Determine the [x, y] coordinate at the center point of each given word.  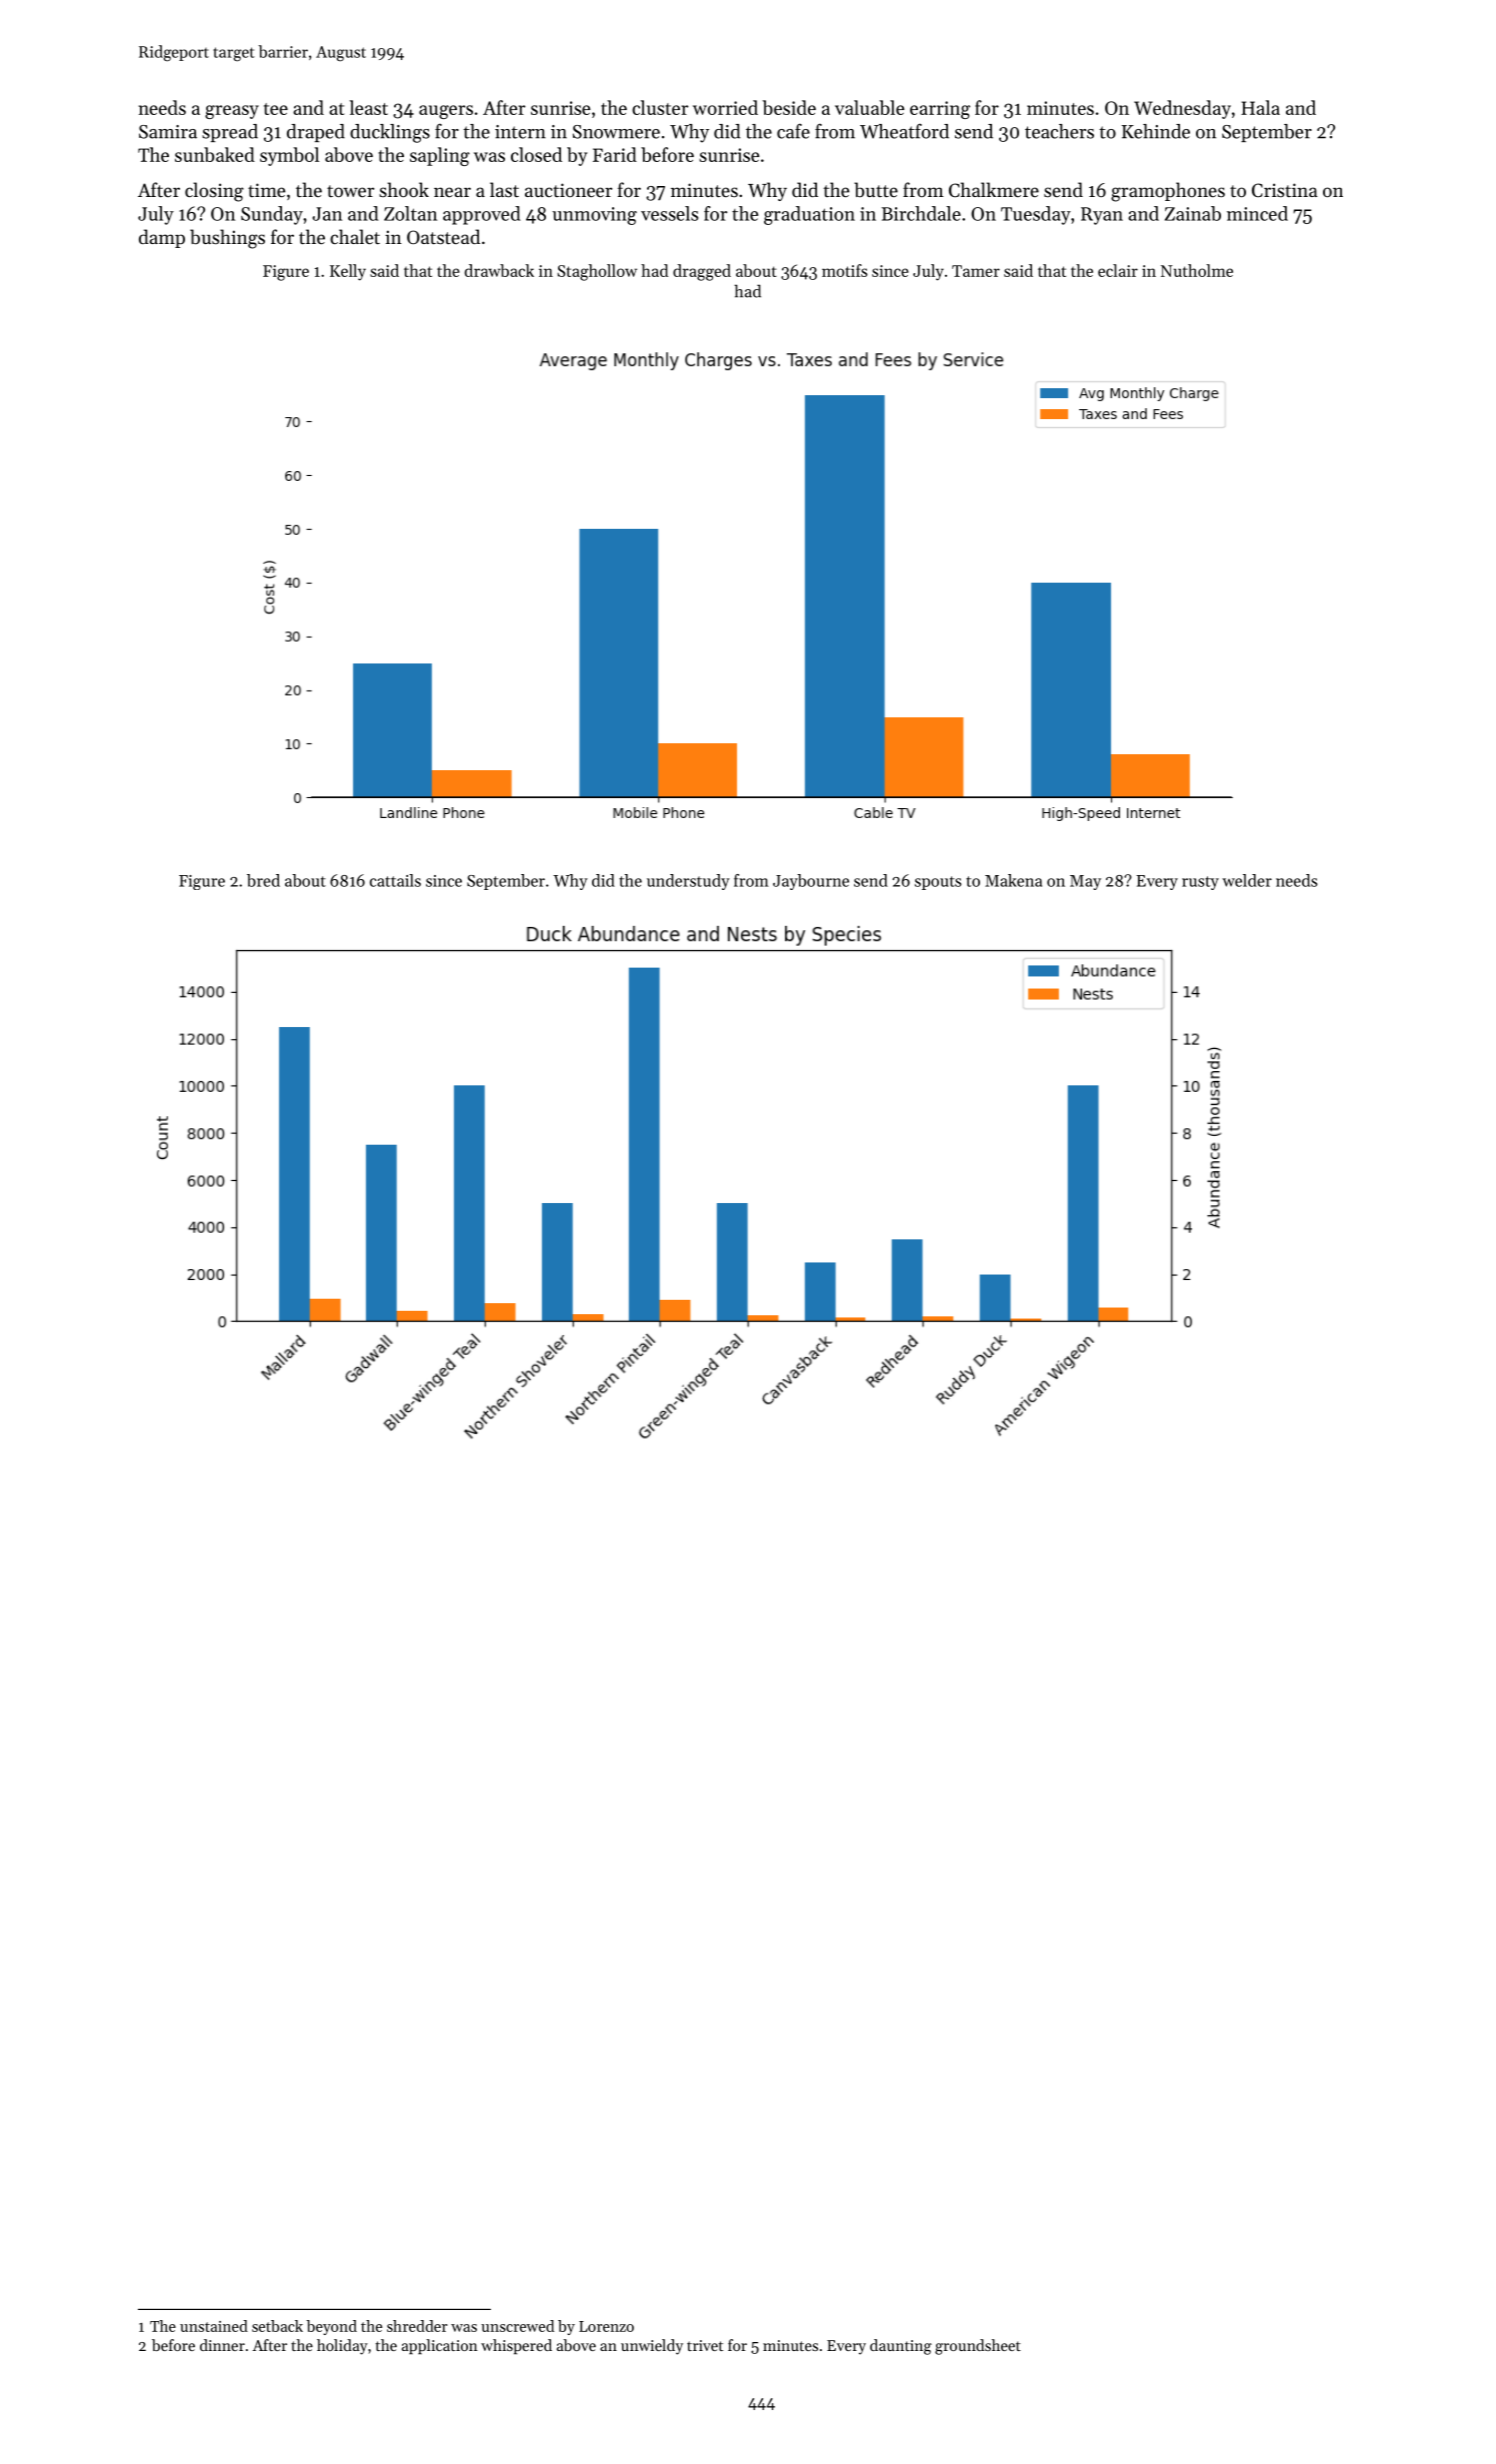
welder [1247, 880]
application [440, 2346]
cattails [395, 880]
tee [276, 109]
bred [263, 880]
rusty [1200, 883]
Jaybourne [811, 882]
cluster [660, 107]
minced [1257, 213]
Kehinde [1156, 131]
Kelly [348, 272]
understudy [688, 882]
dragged [702, 272]
